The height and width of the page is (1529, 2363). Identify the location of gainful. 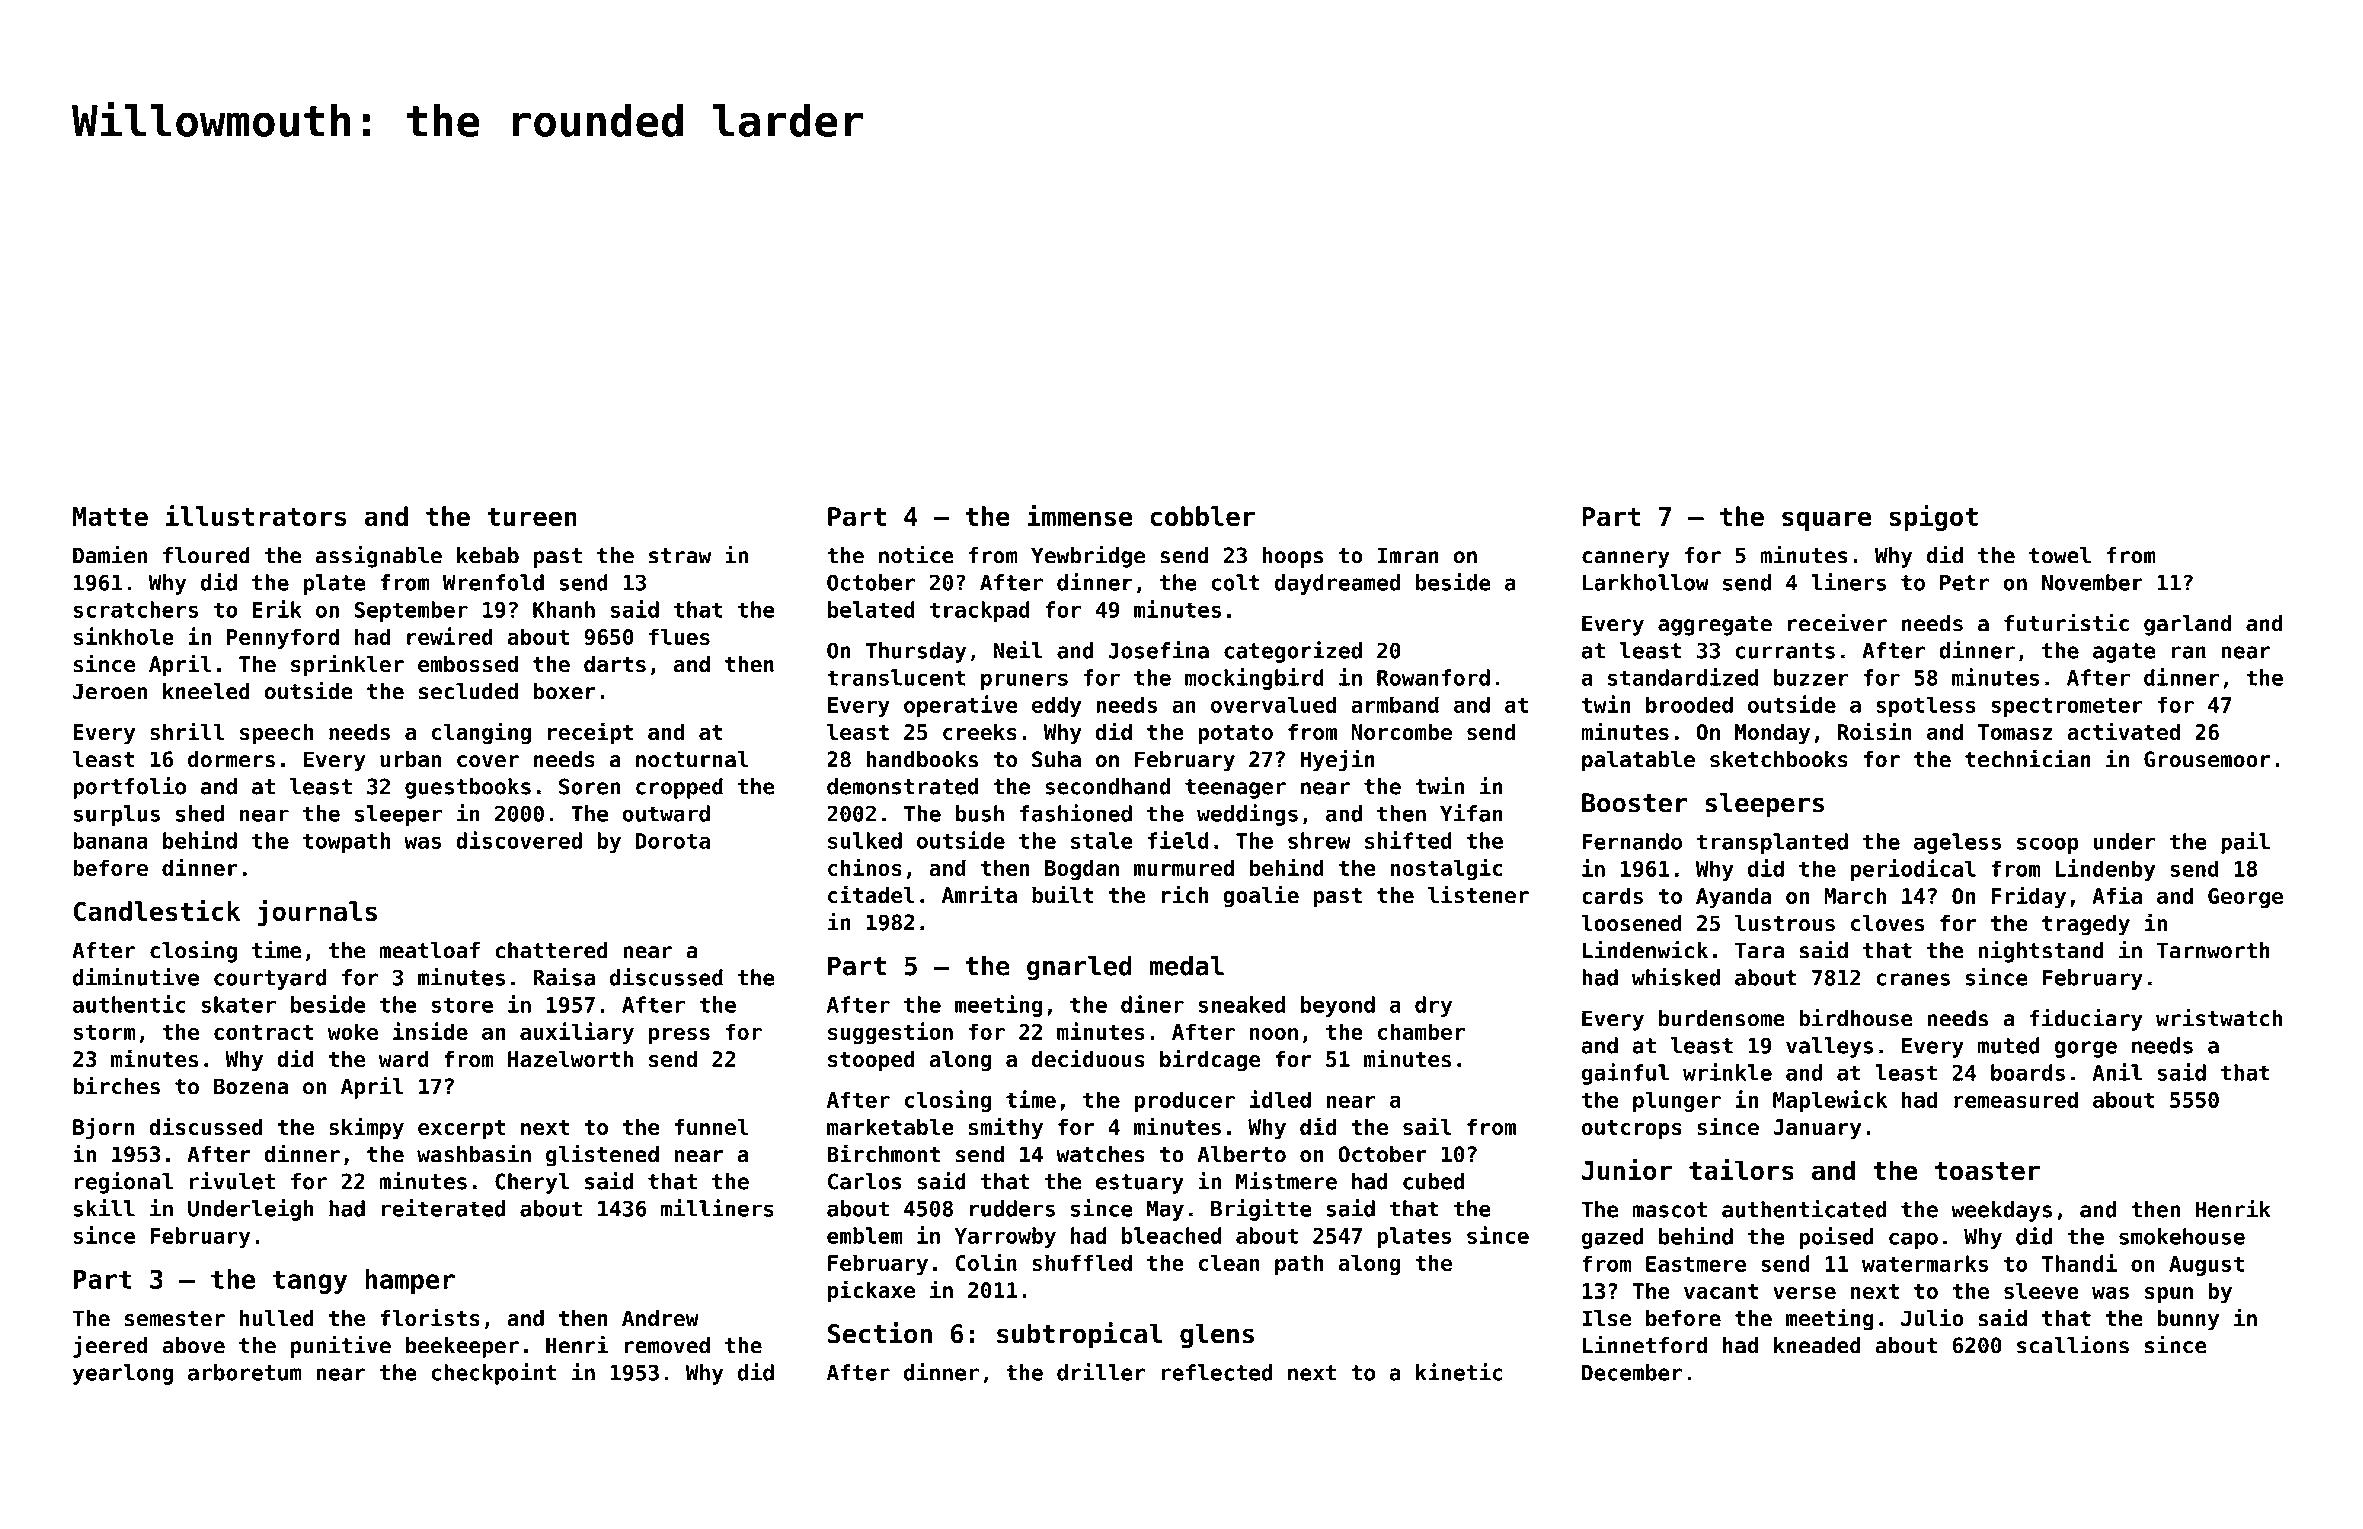
(1625, 1074).
